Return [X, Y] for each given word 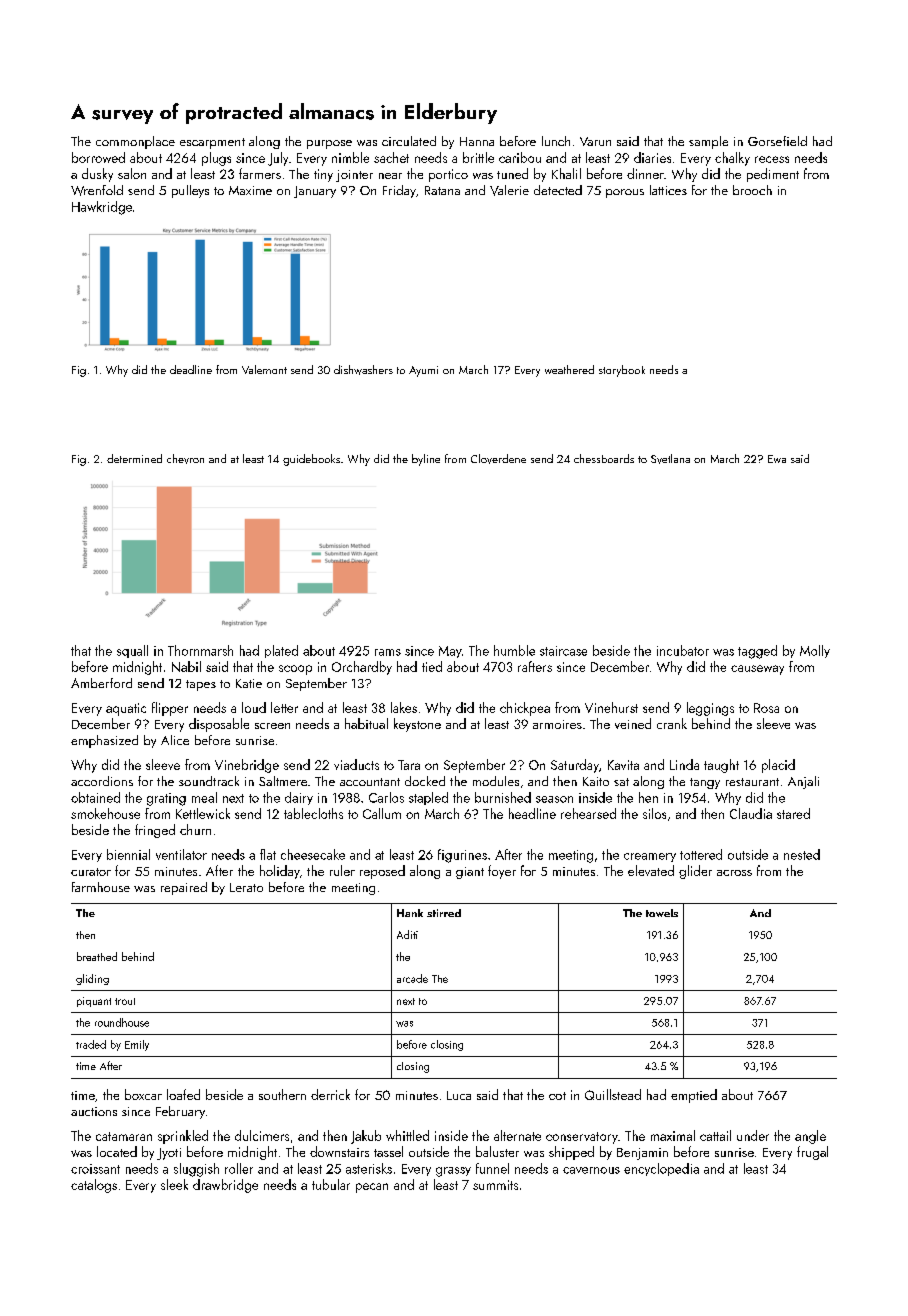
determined [134, 458]
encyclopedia [661, 1169]
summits [495, 1185]
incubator [683, 650]
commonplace [135, 142]
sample [708, 142]
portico [448, 175]
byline [426, 460]
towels [662, 913]
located [117, 1151]
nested [802, 854]
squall [132, 651]
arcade [412, 978]
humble [514, 650]
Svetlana [670, 459]
